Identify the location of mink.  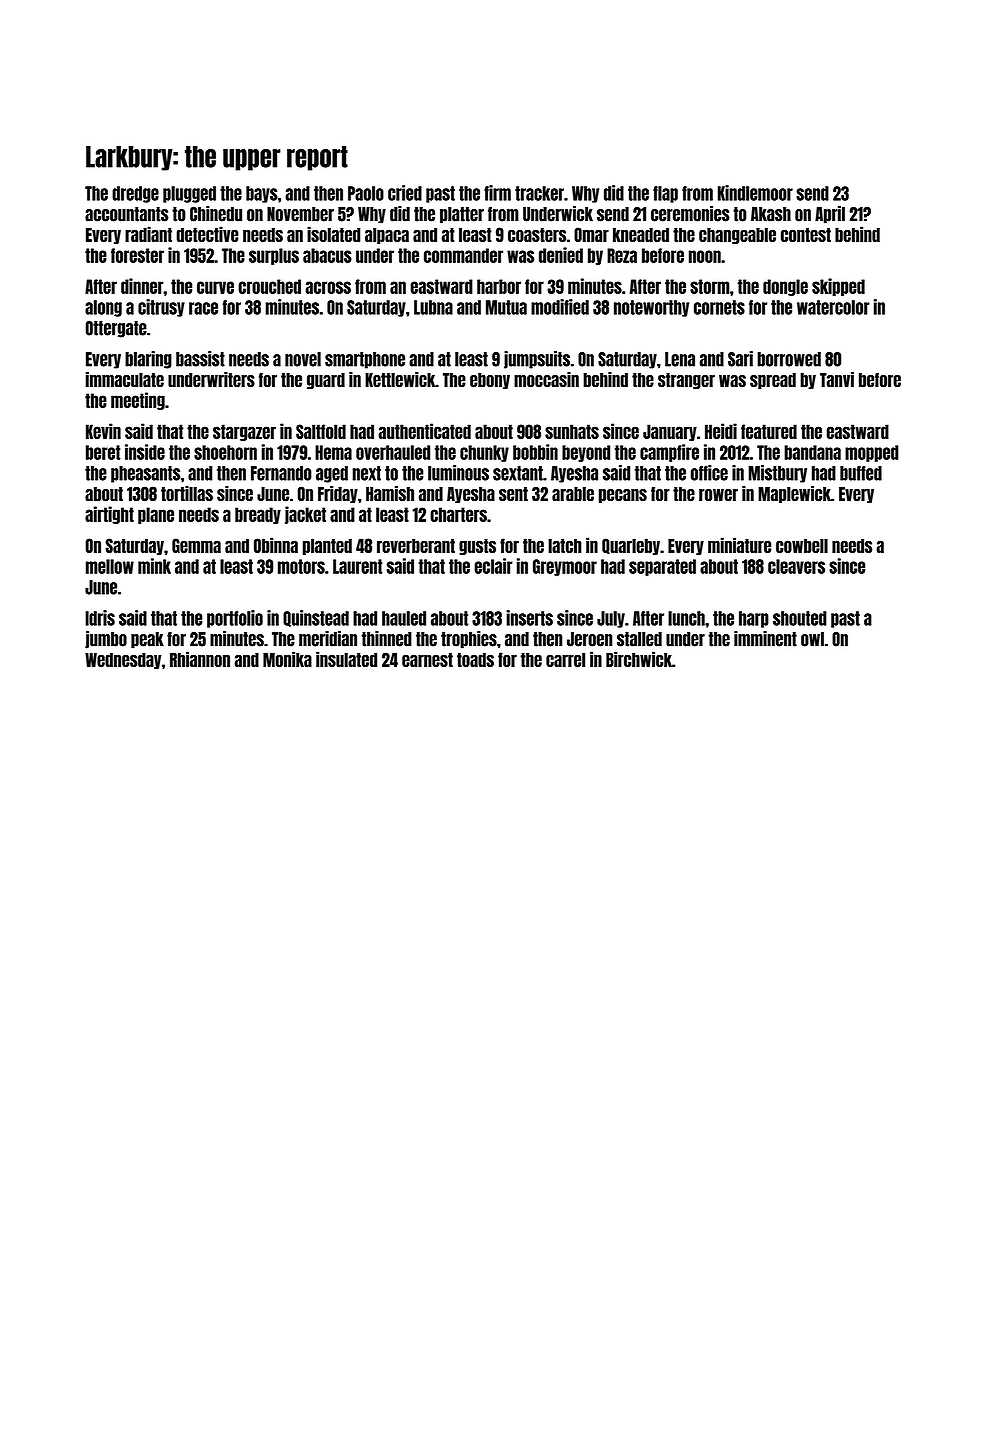
(154, 566).
